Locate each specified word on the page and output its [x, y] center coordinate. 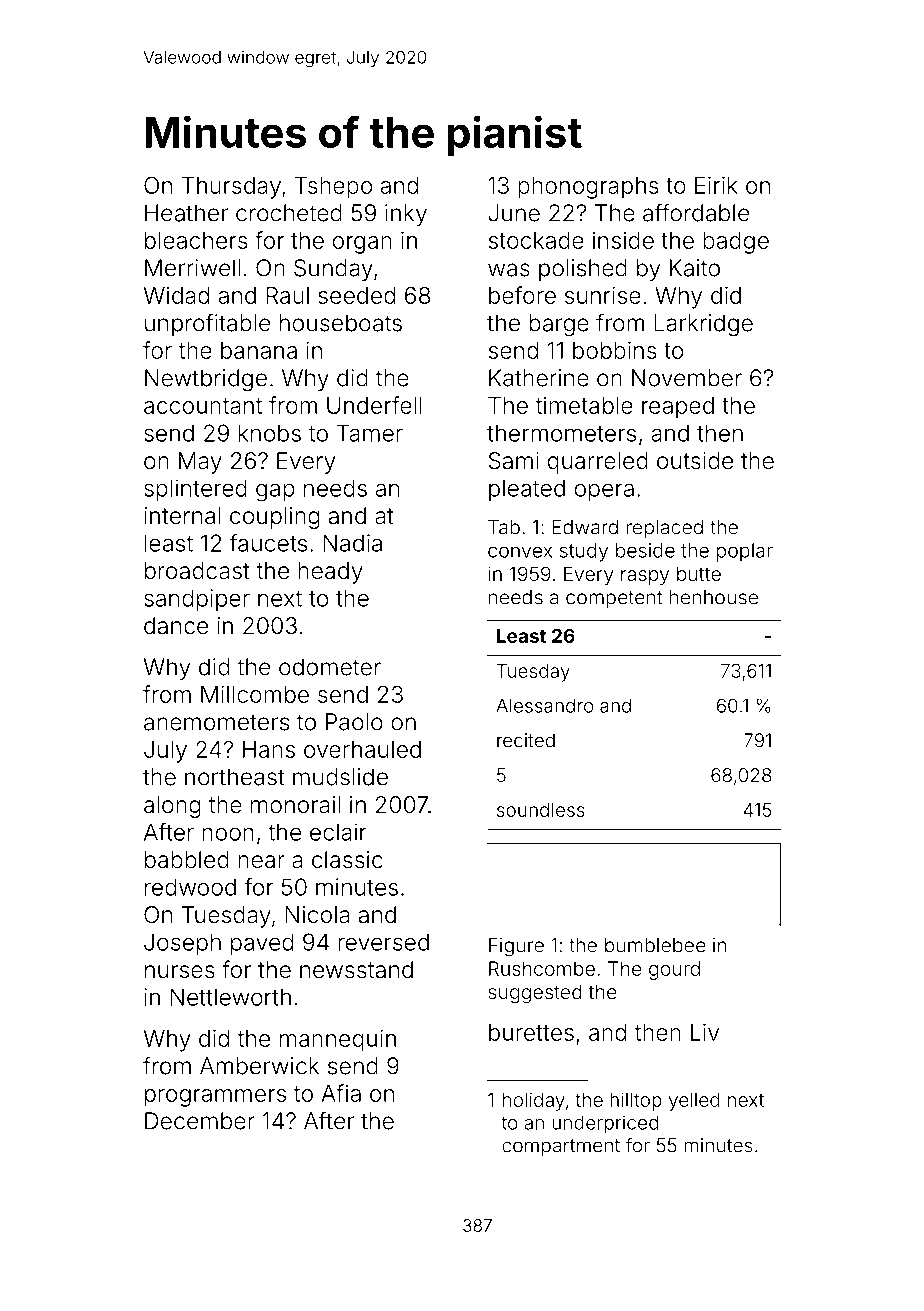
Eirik [716, 185]
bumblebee [655, 945]
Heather [186, 213]
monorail [295, 805]
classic [347, 860]
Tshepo [333, 188]
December [200, 1121]
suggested [535, 993]
